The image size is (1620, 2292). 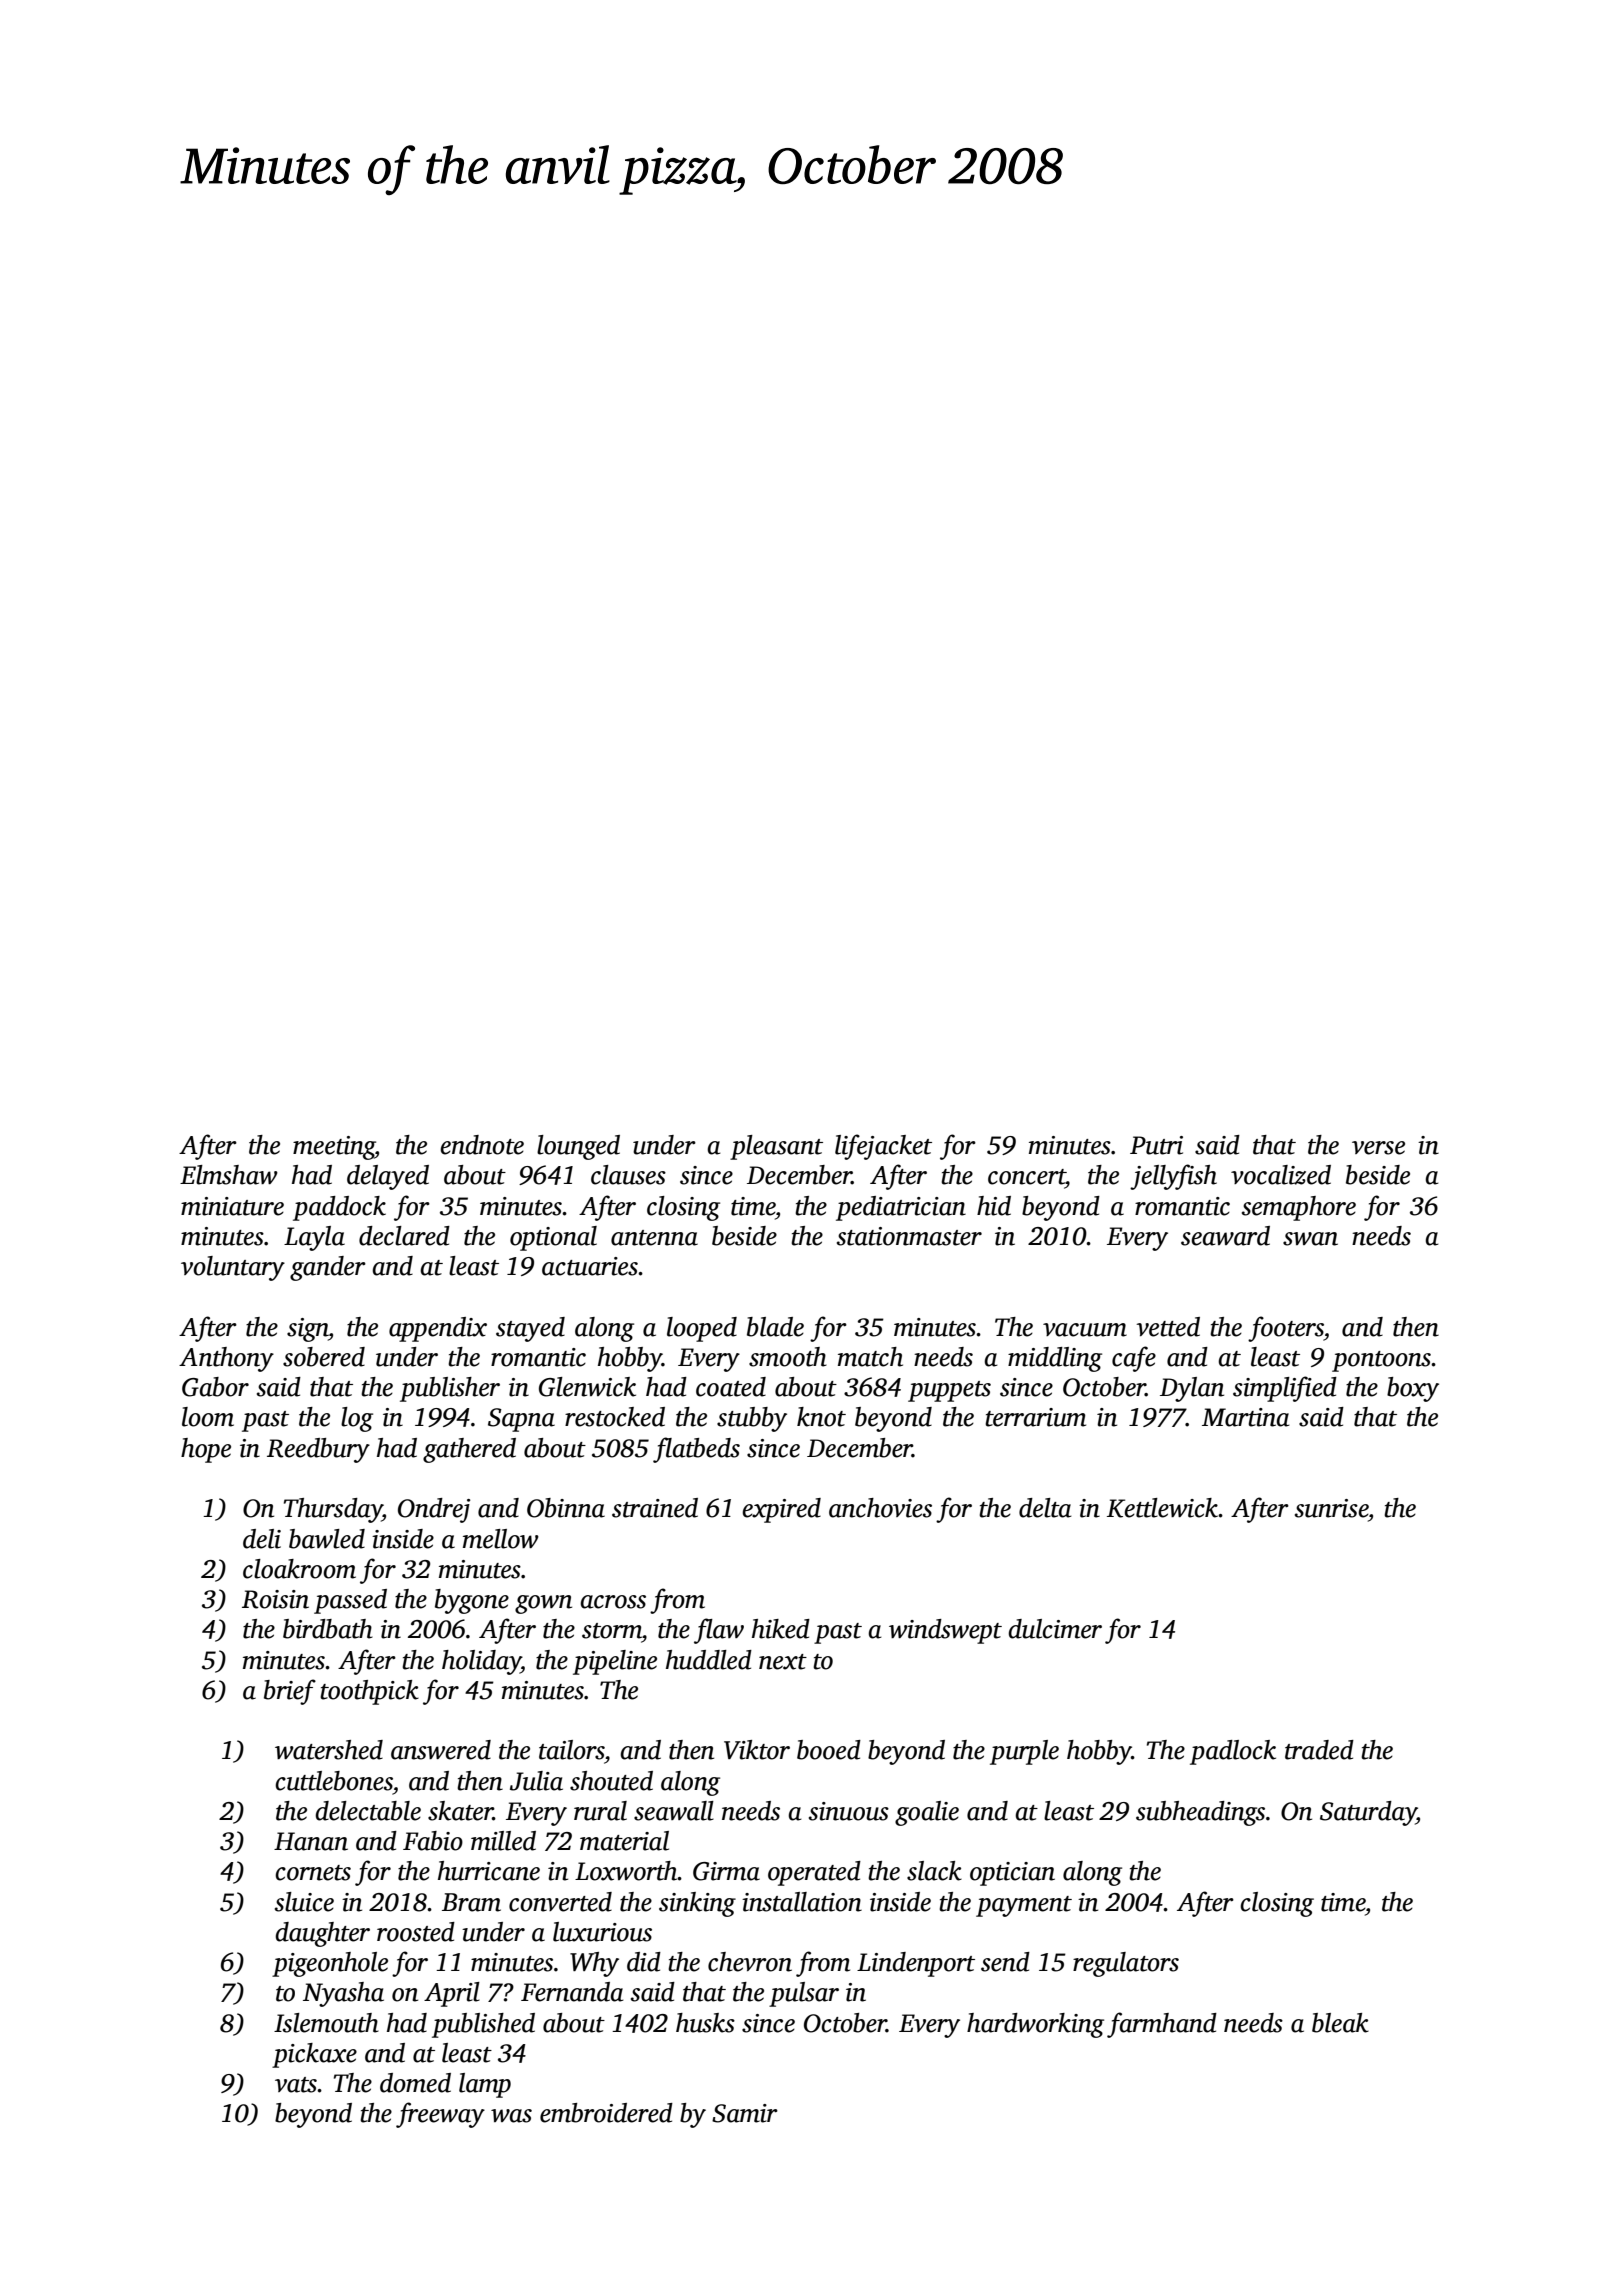 I want to click on meeting, so click(x=334, y=1148).
